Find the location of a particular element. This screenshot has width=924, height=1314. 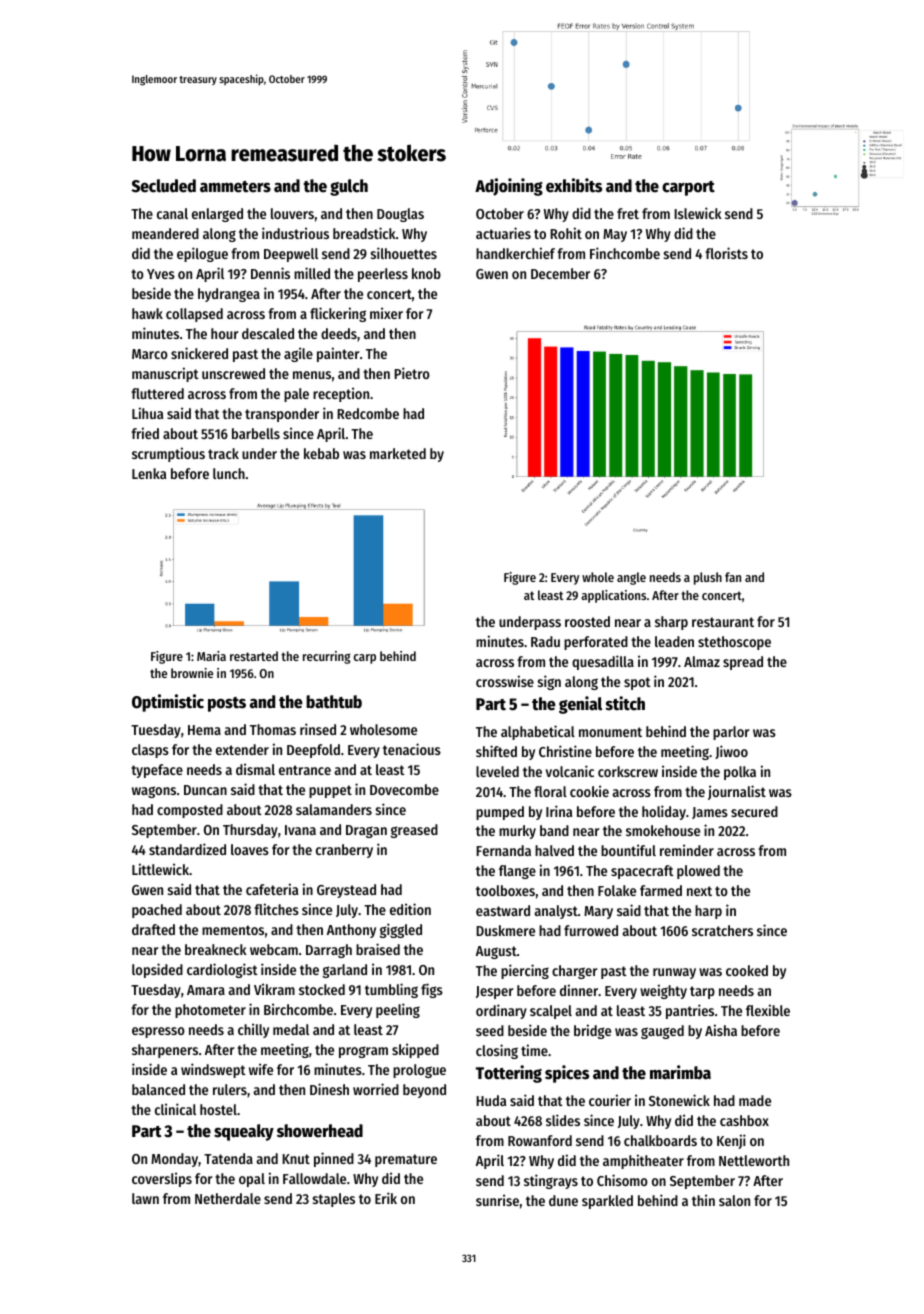

sign is located at coordinates (549, 682).
